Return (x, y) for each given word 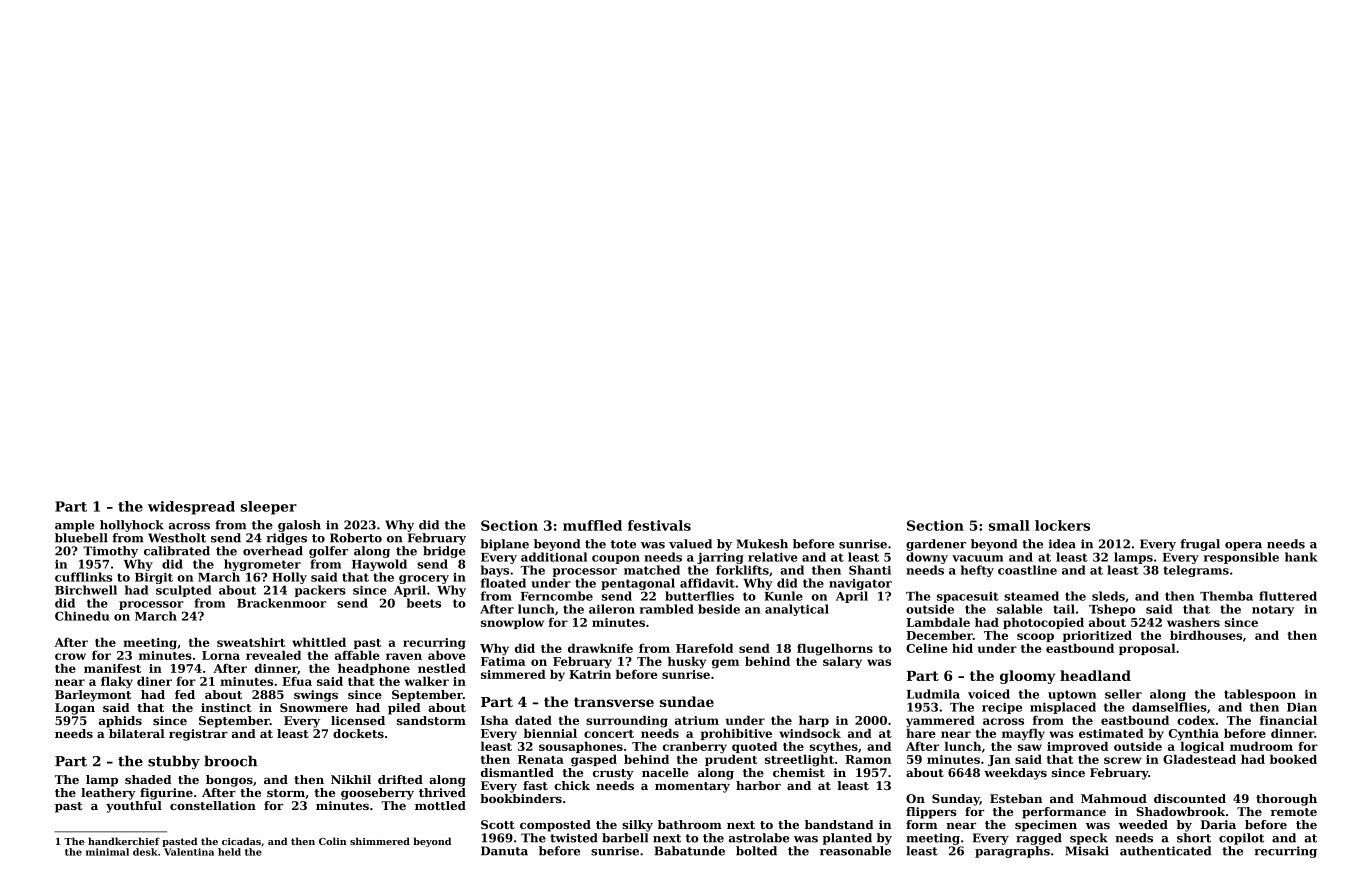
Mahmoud (1114, 798)
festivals (659, 525)
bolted (756, 851)
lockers (1062, 525)
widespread (191, 508)
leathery (108, 794)
